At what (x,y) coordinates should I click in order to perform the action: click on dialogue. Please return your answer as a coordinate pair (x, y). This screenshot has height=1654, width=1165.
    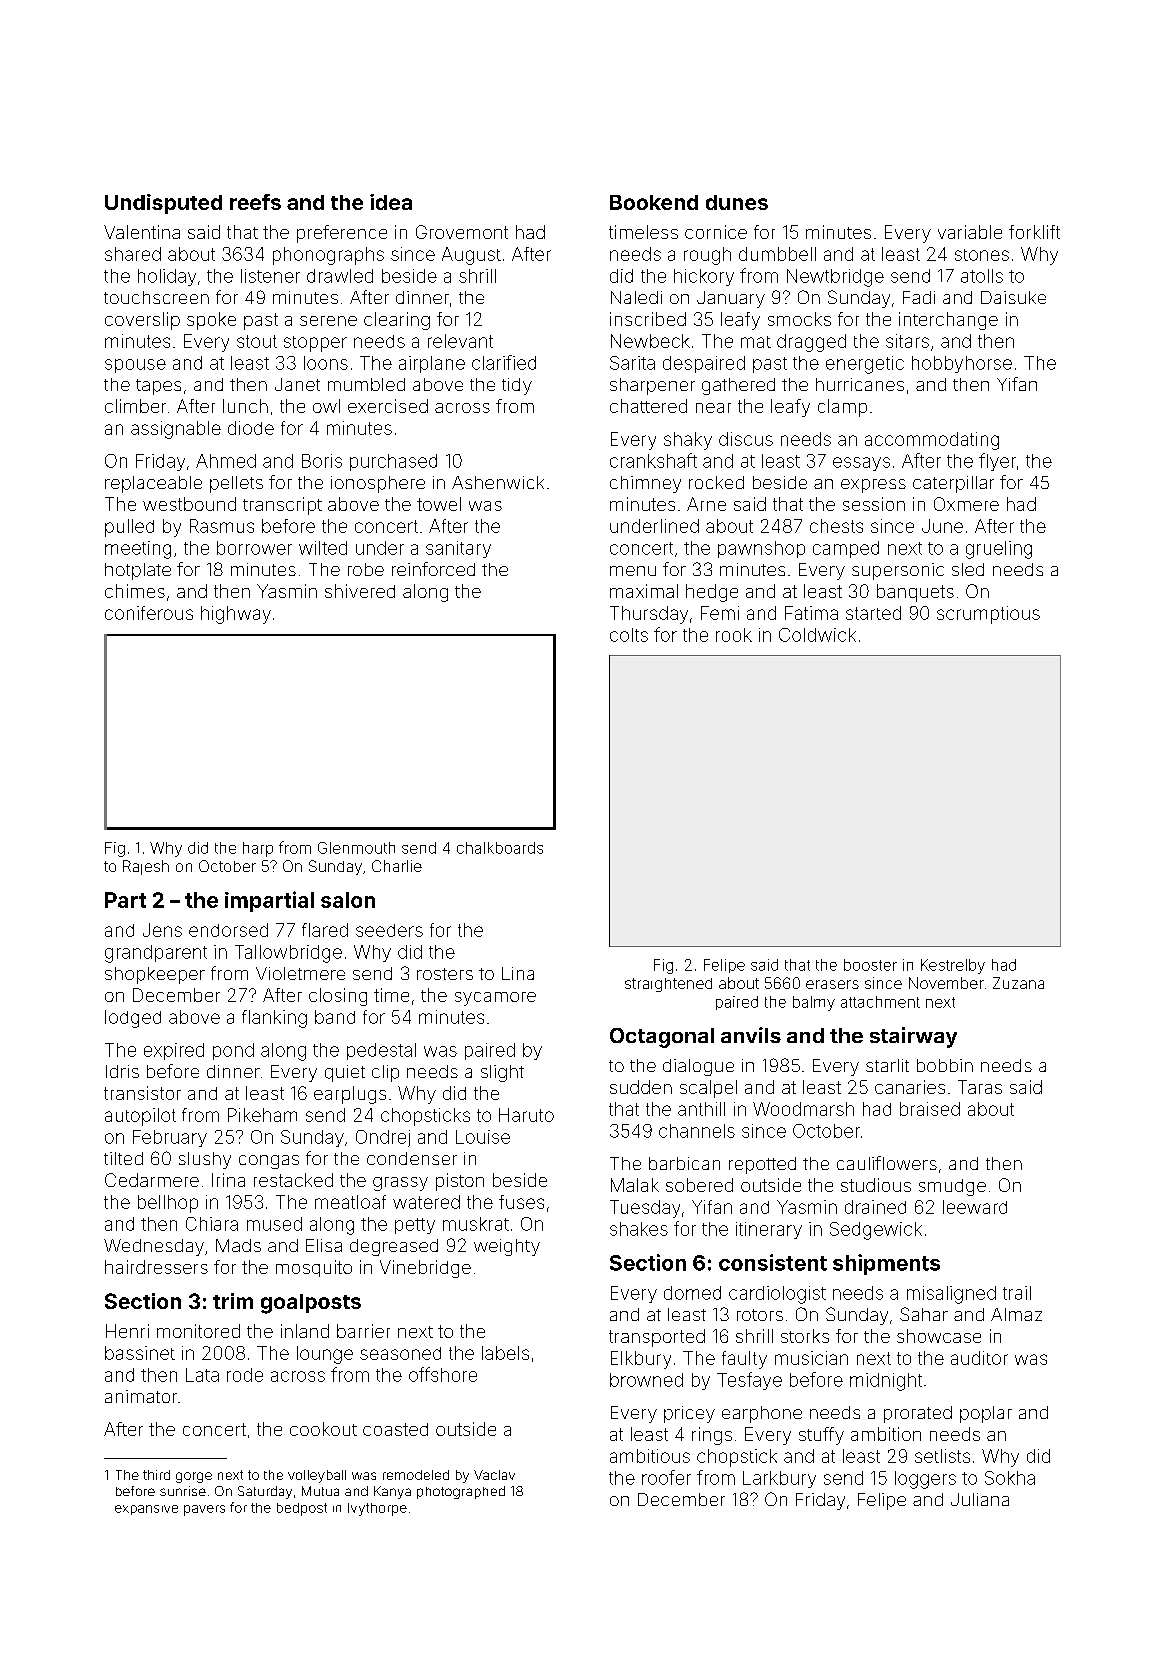
    Looking at the image, I should click on (698, 1067).
